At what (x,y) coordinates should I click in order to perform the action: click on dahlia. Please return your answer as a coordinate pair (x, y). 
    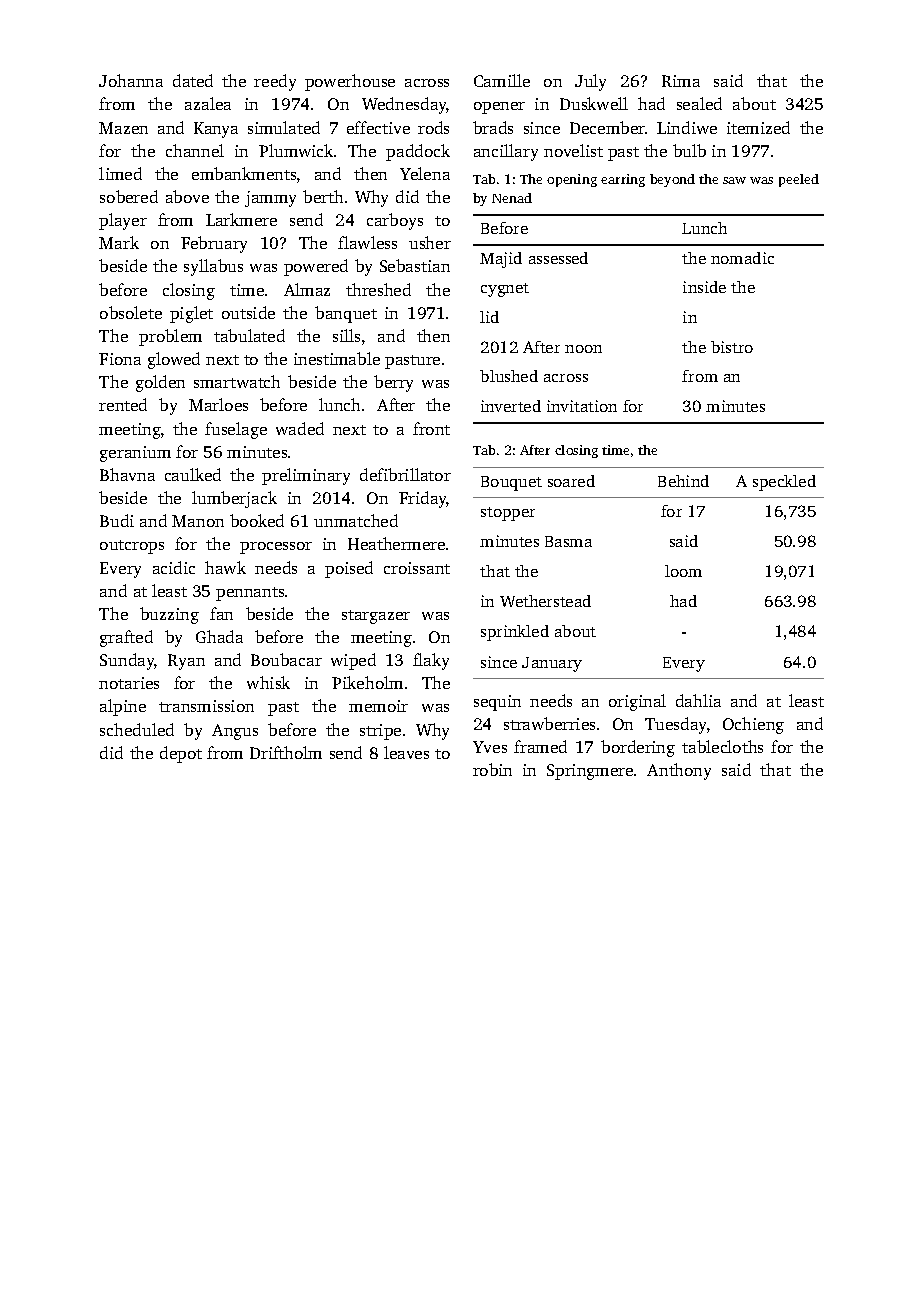
    Looking at the image, I should click on (698, 700).
